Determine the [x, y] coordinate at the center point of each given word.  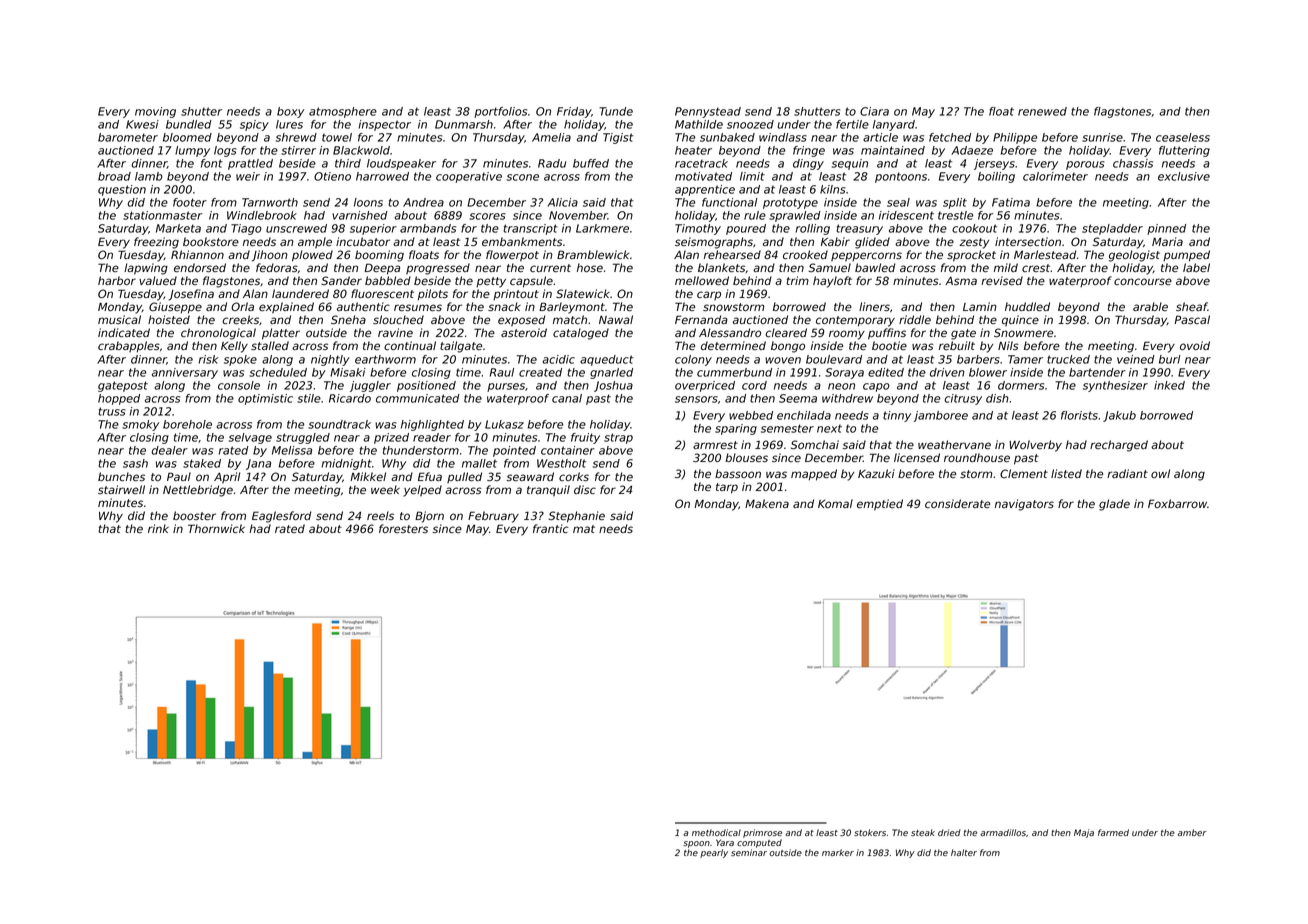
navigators [1024, 505]
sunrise [1102, 137]
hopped [119, 399]
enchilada [804, 415]
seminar [749, 852]
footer [190, 202]
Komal [835, 503]
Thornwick [216, 528]
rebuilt [957, 345]
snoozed [750, 124]
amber [1192, 832]
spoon [696, 844]
